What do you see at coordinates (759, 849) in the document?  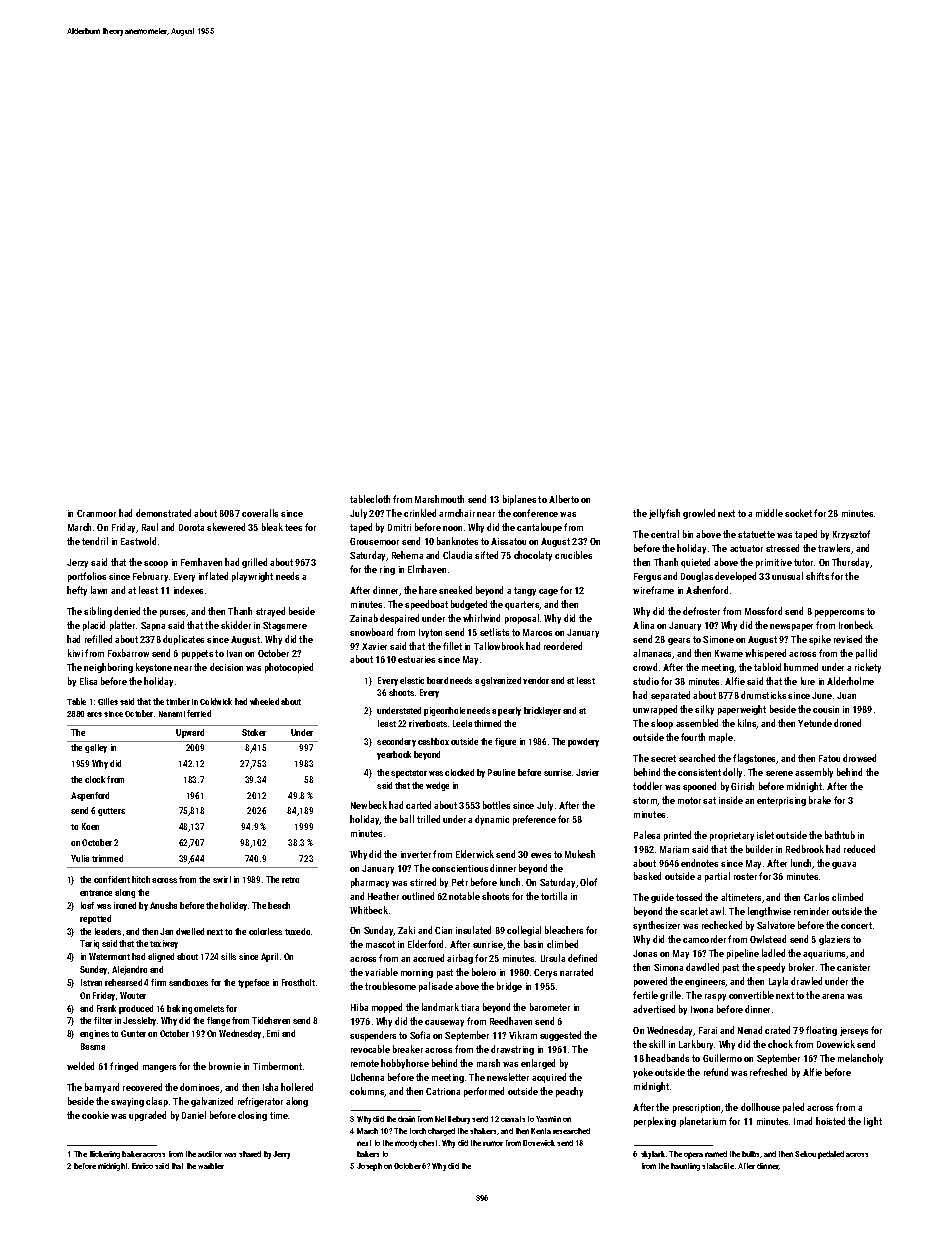 I see `builder` at bounding box center [759, 849].
